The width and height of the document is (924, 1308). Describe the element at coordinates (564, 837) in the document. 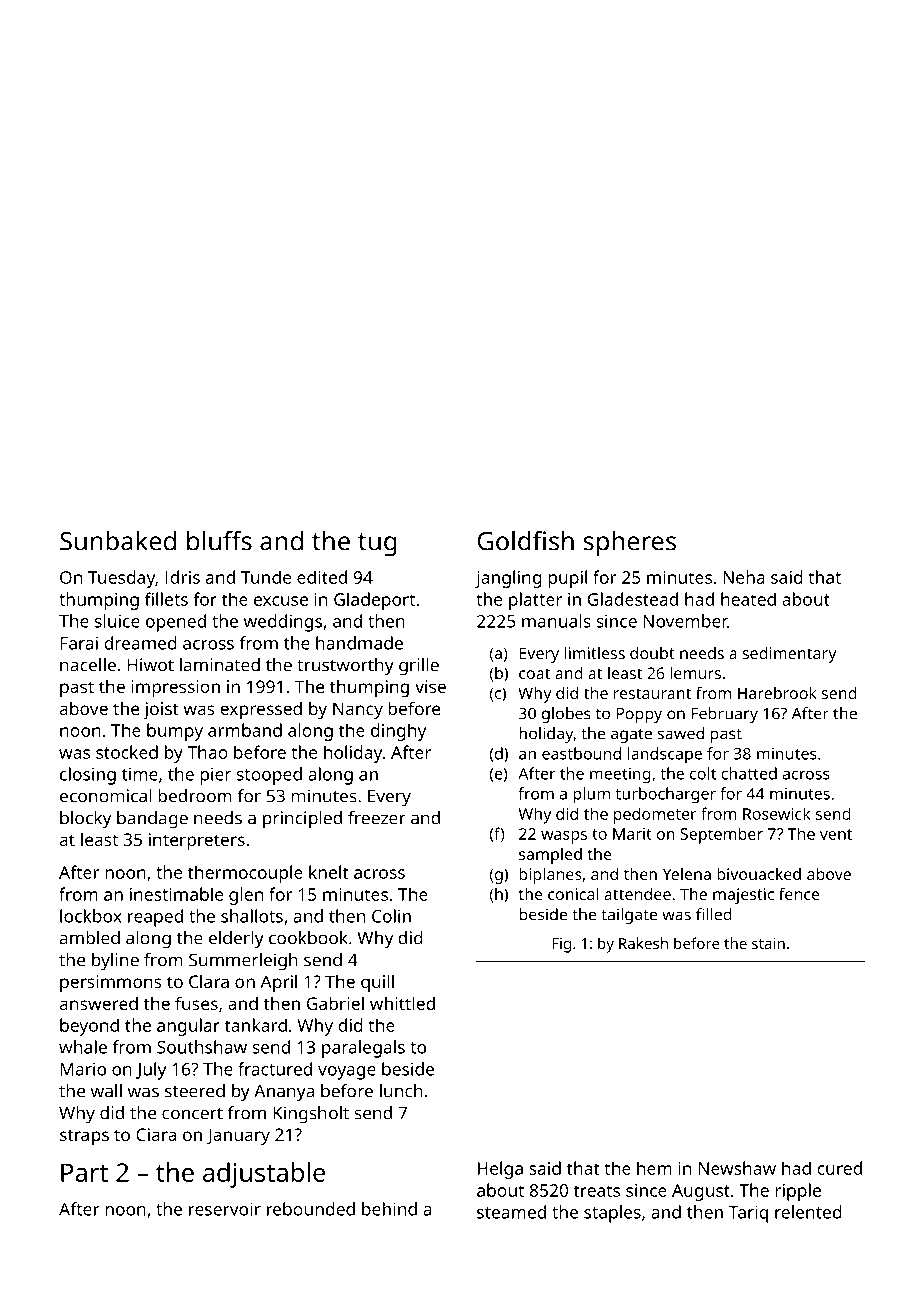

I see `wasps` at that location.
